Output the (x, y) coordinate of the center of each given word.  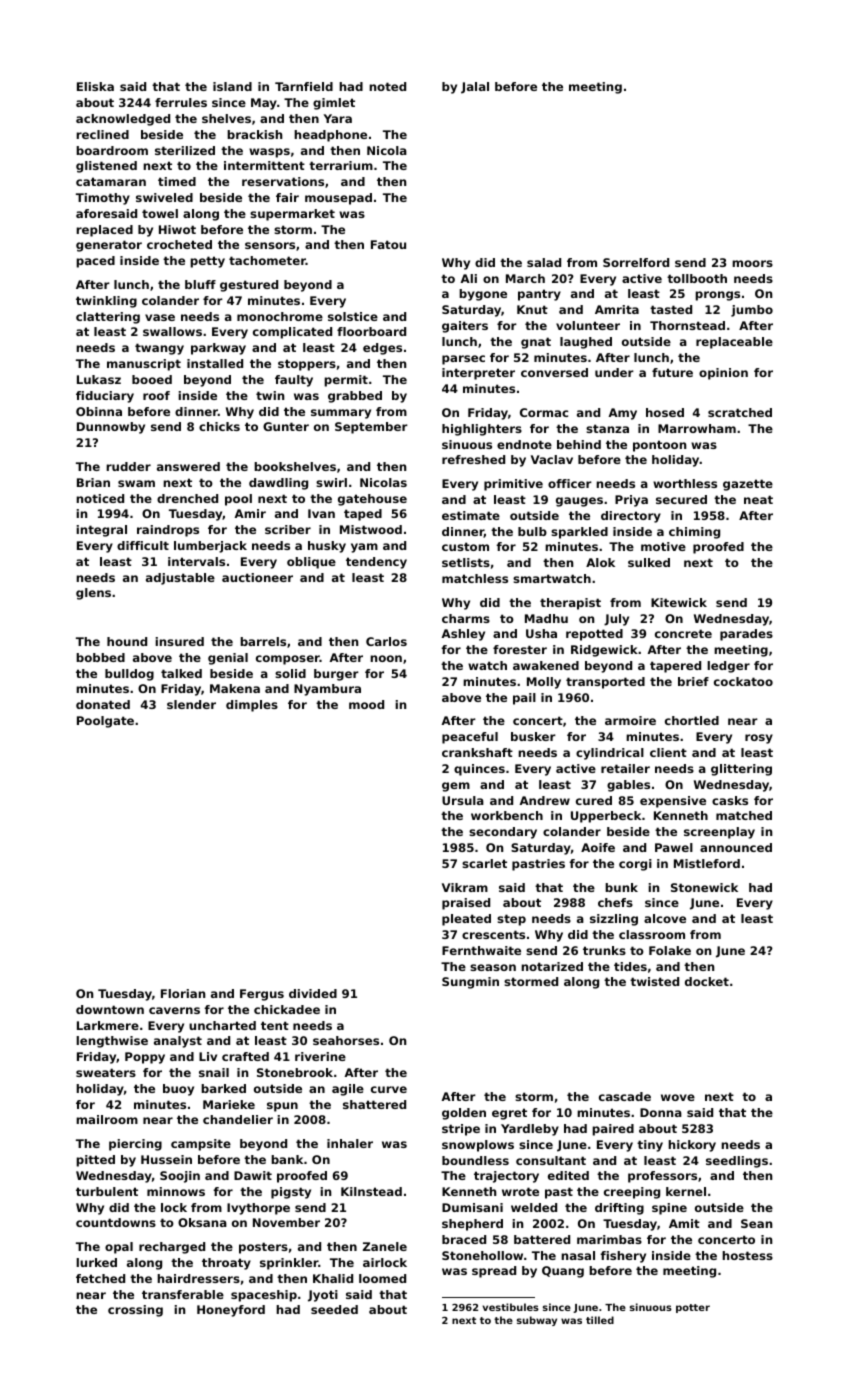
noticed (100, 498)
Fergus (262, 995)
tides (630, 966)
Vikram (465, 887)
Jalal (475, 88)
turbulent (107, 1191)
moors (752, 263)
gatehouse (372, 500)
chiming (694, 533)
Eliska (95, 86)
